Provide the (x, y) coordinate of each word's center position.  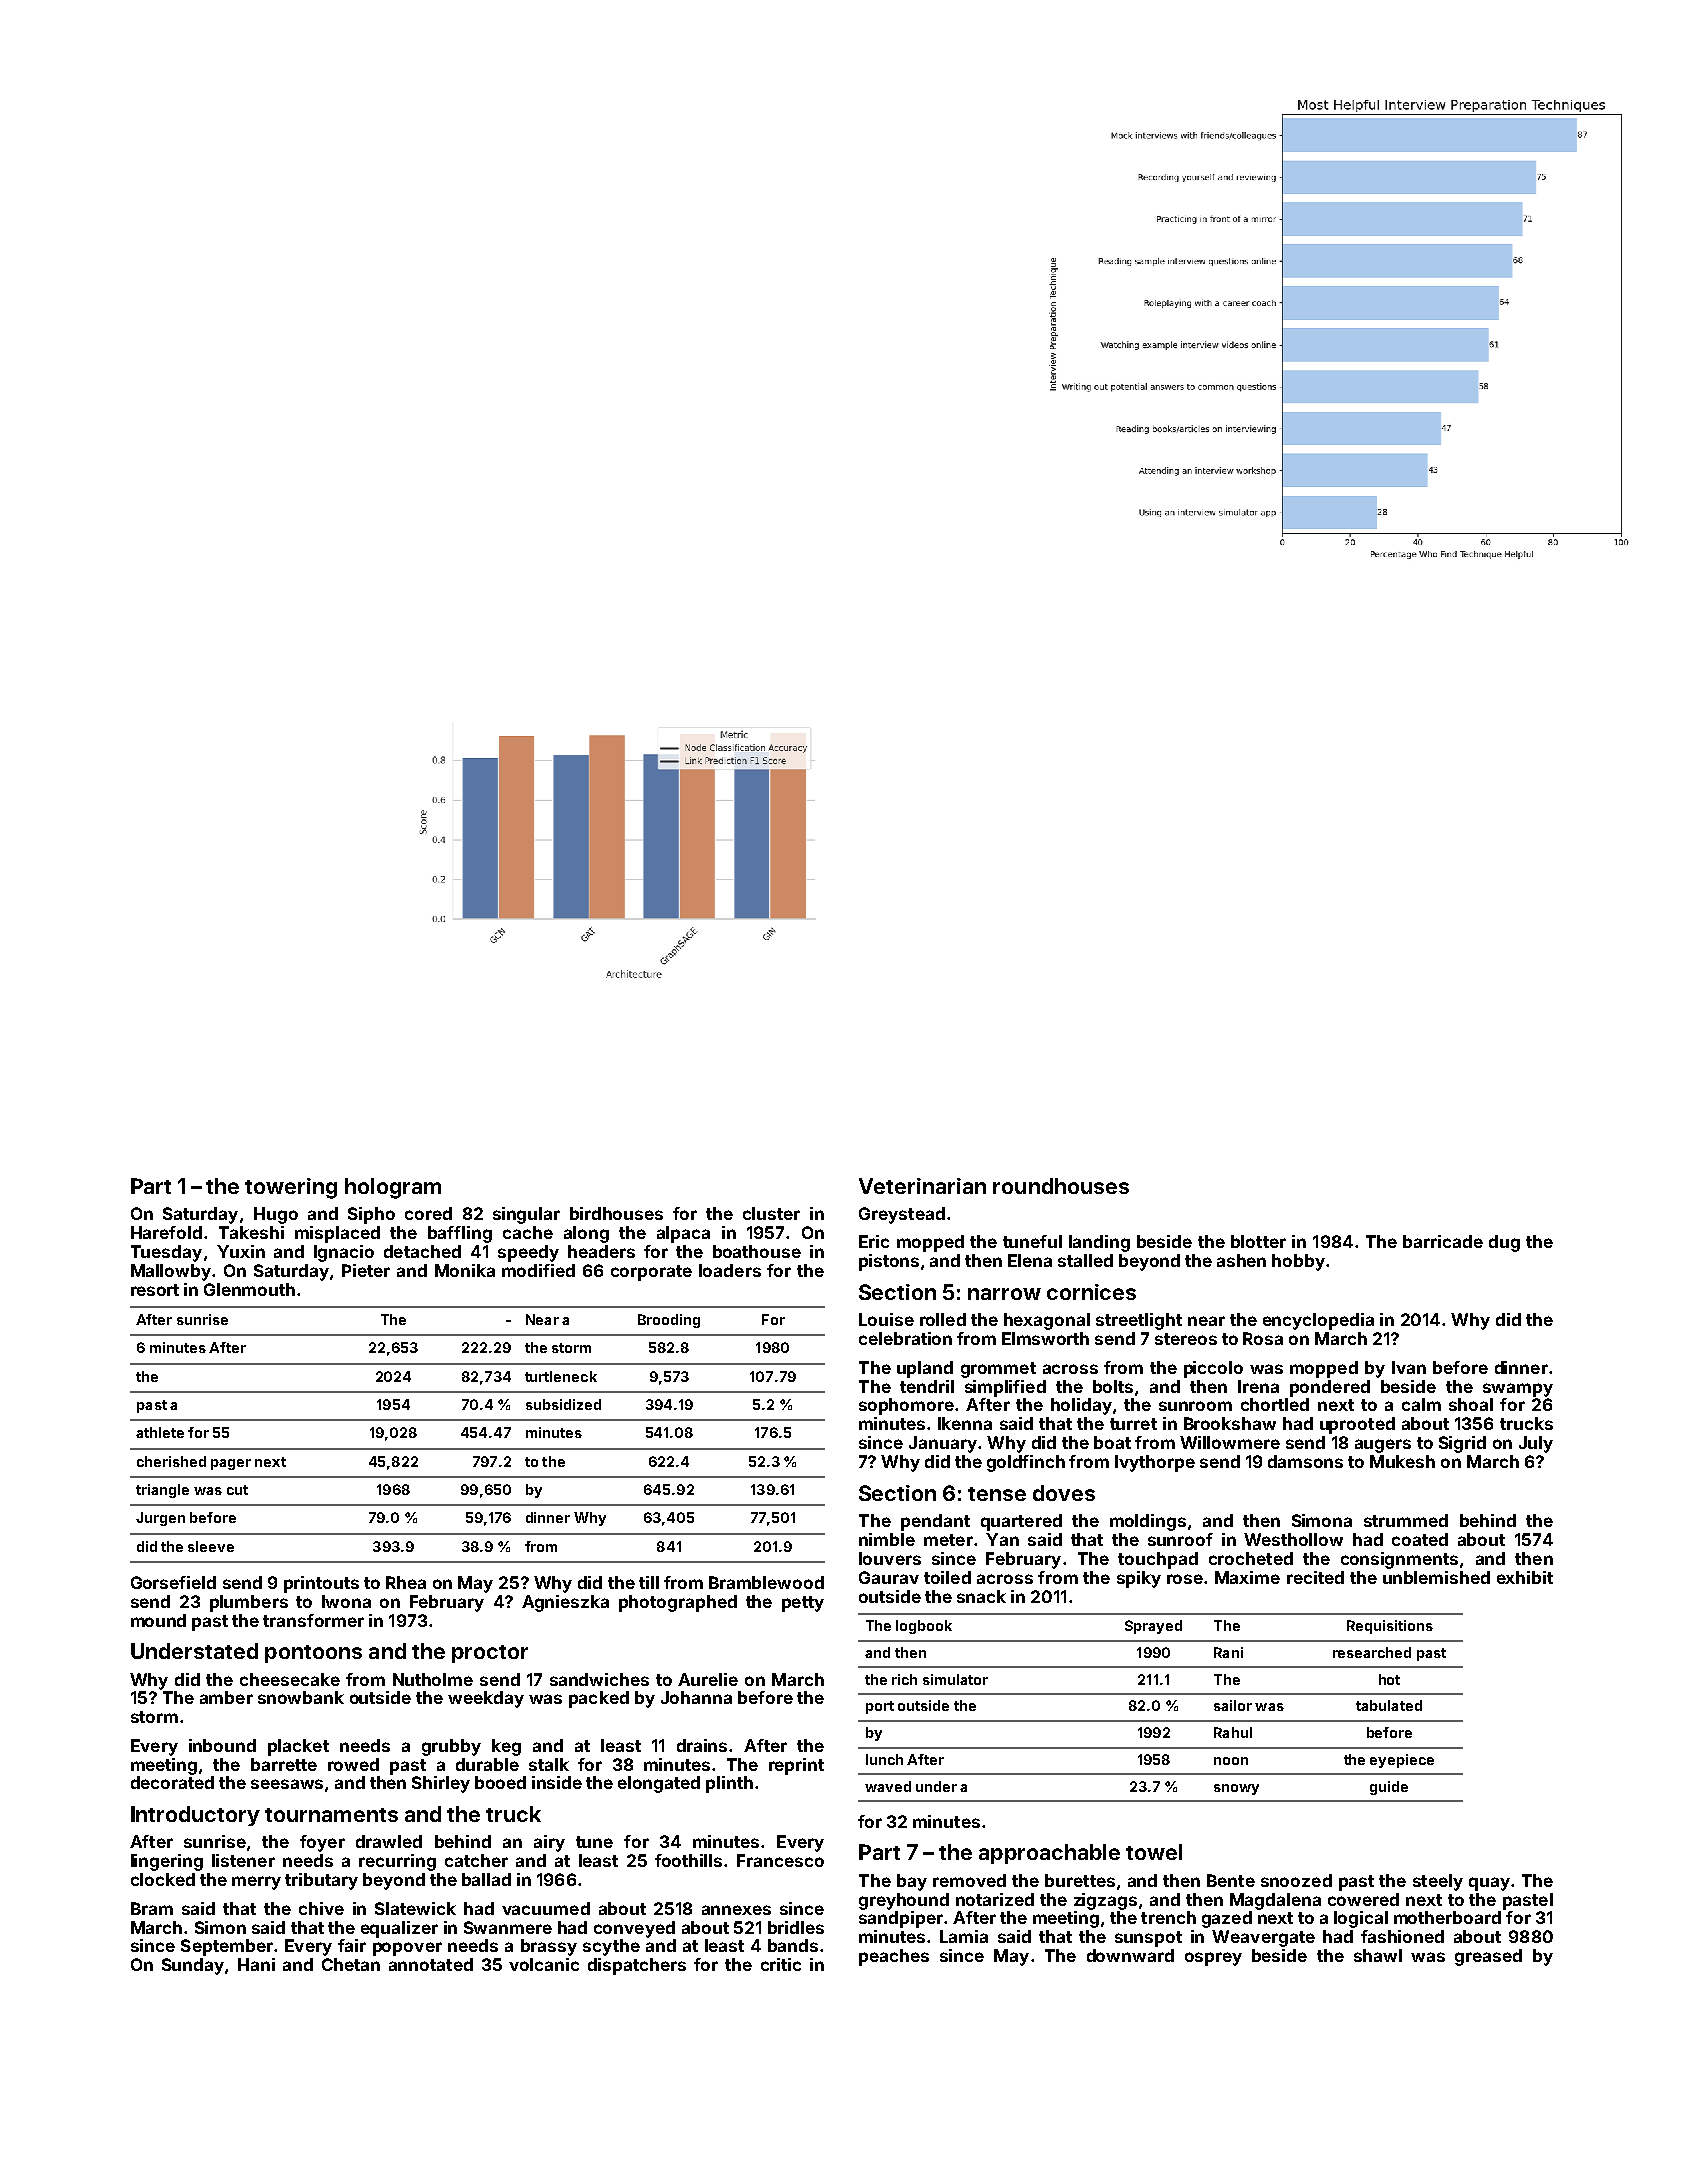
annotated (431, 1964)
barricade (1443, 1241)
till (649, 1582)
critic (781, 1964)
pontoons (313, 1654)
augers (1383, 1446)
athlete (160, 1432)
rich (904, 1679)
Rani (1228, 1652)
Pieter (366, 1270)
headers (601, 1251)
